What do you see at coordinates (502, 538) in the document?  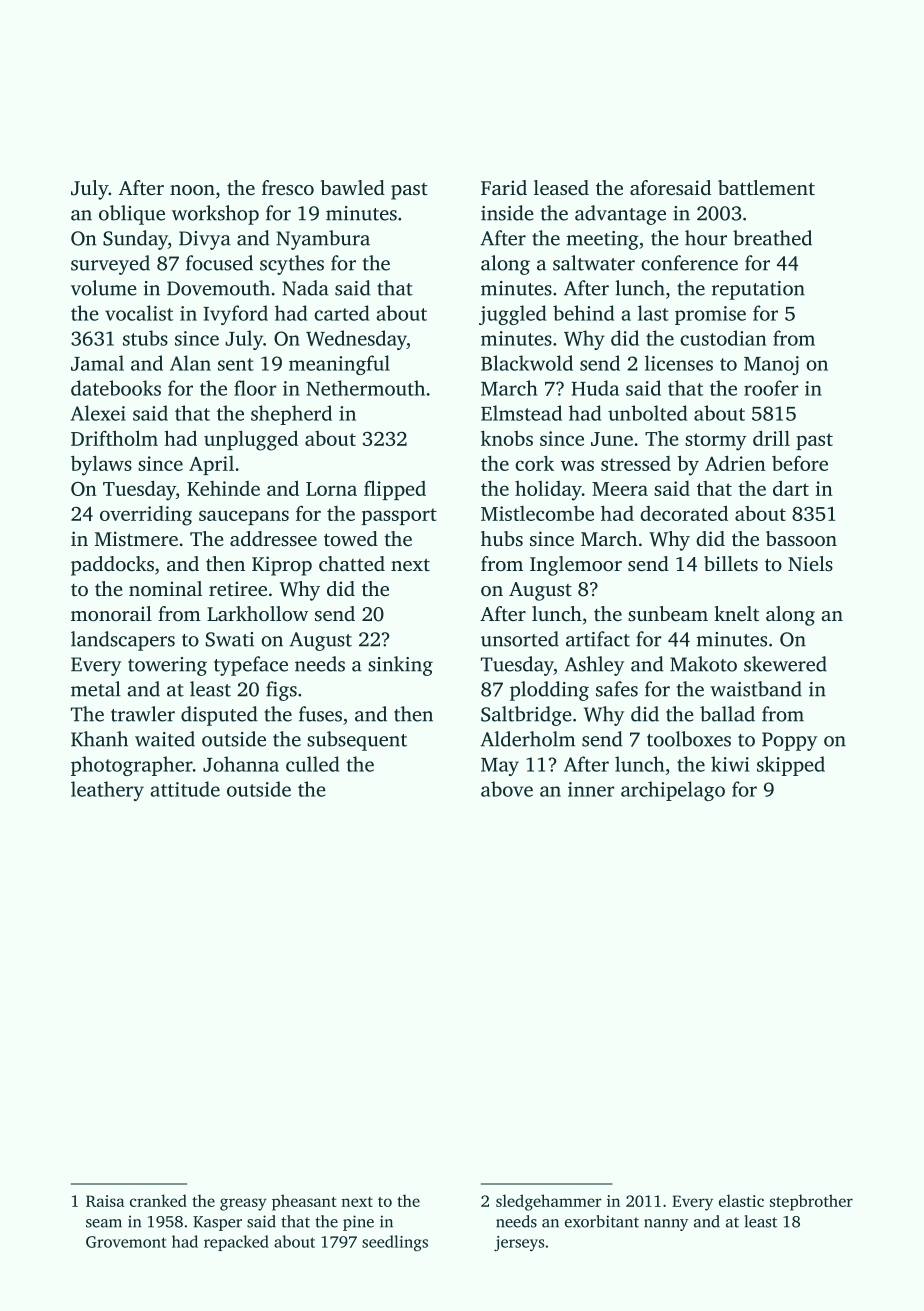 I see `hubs` at bounding box center [502, 538].
